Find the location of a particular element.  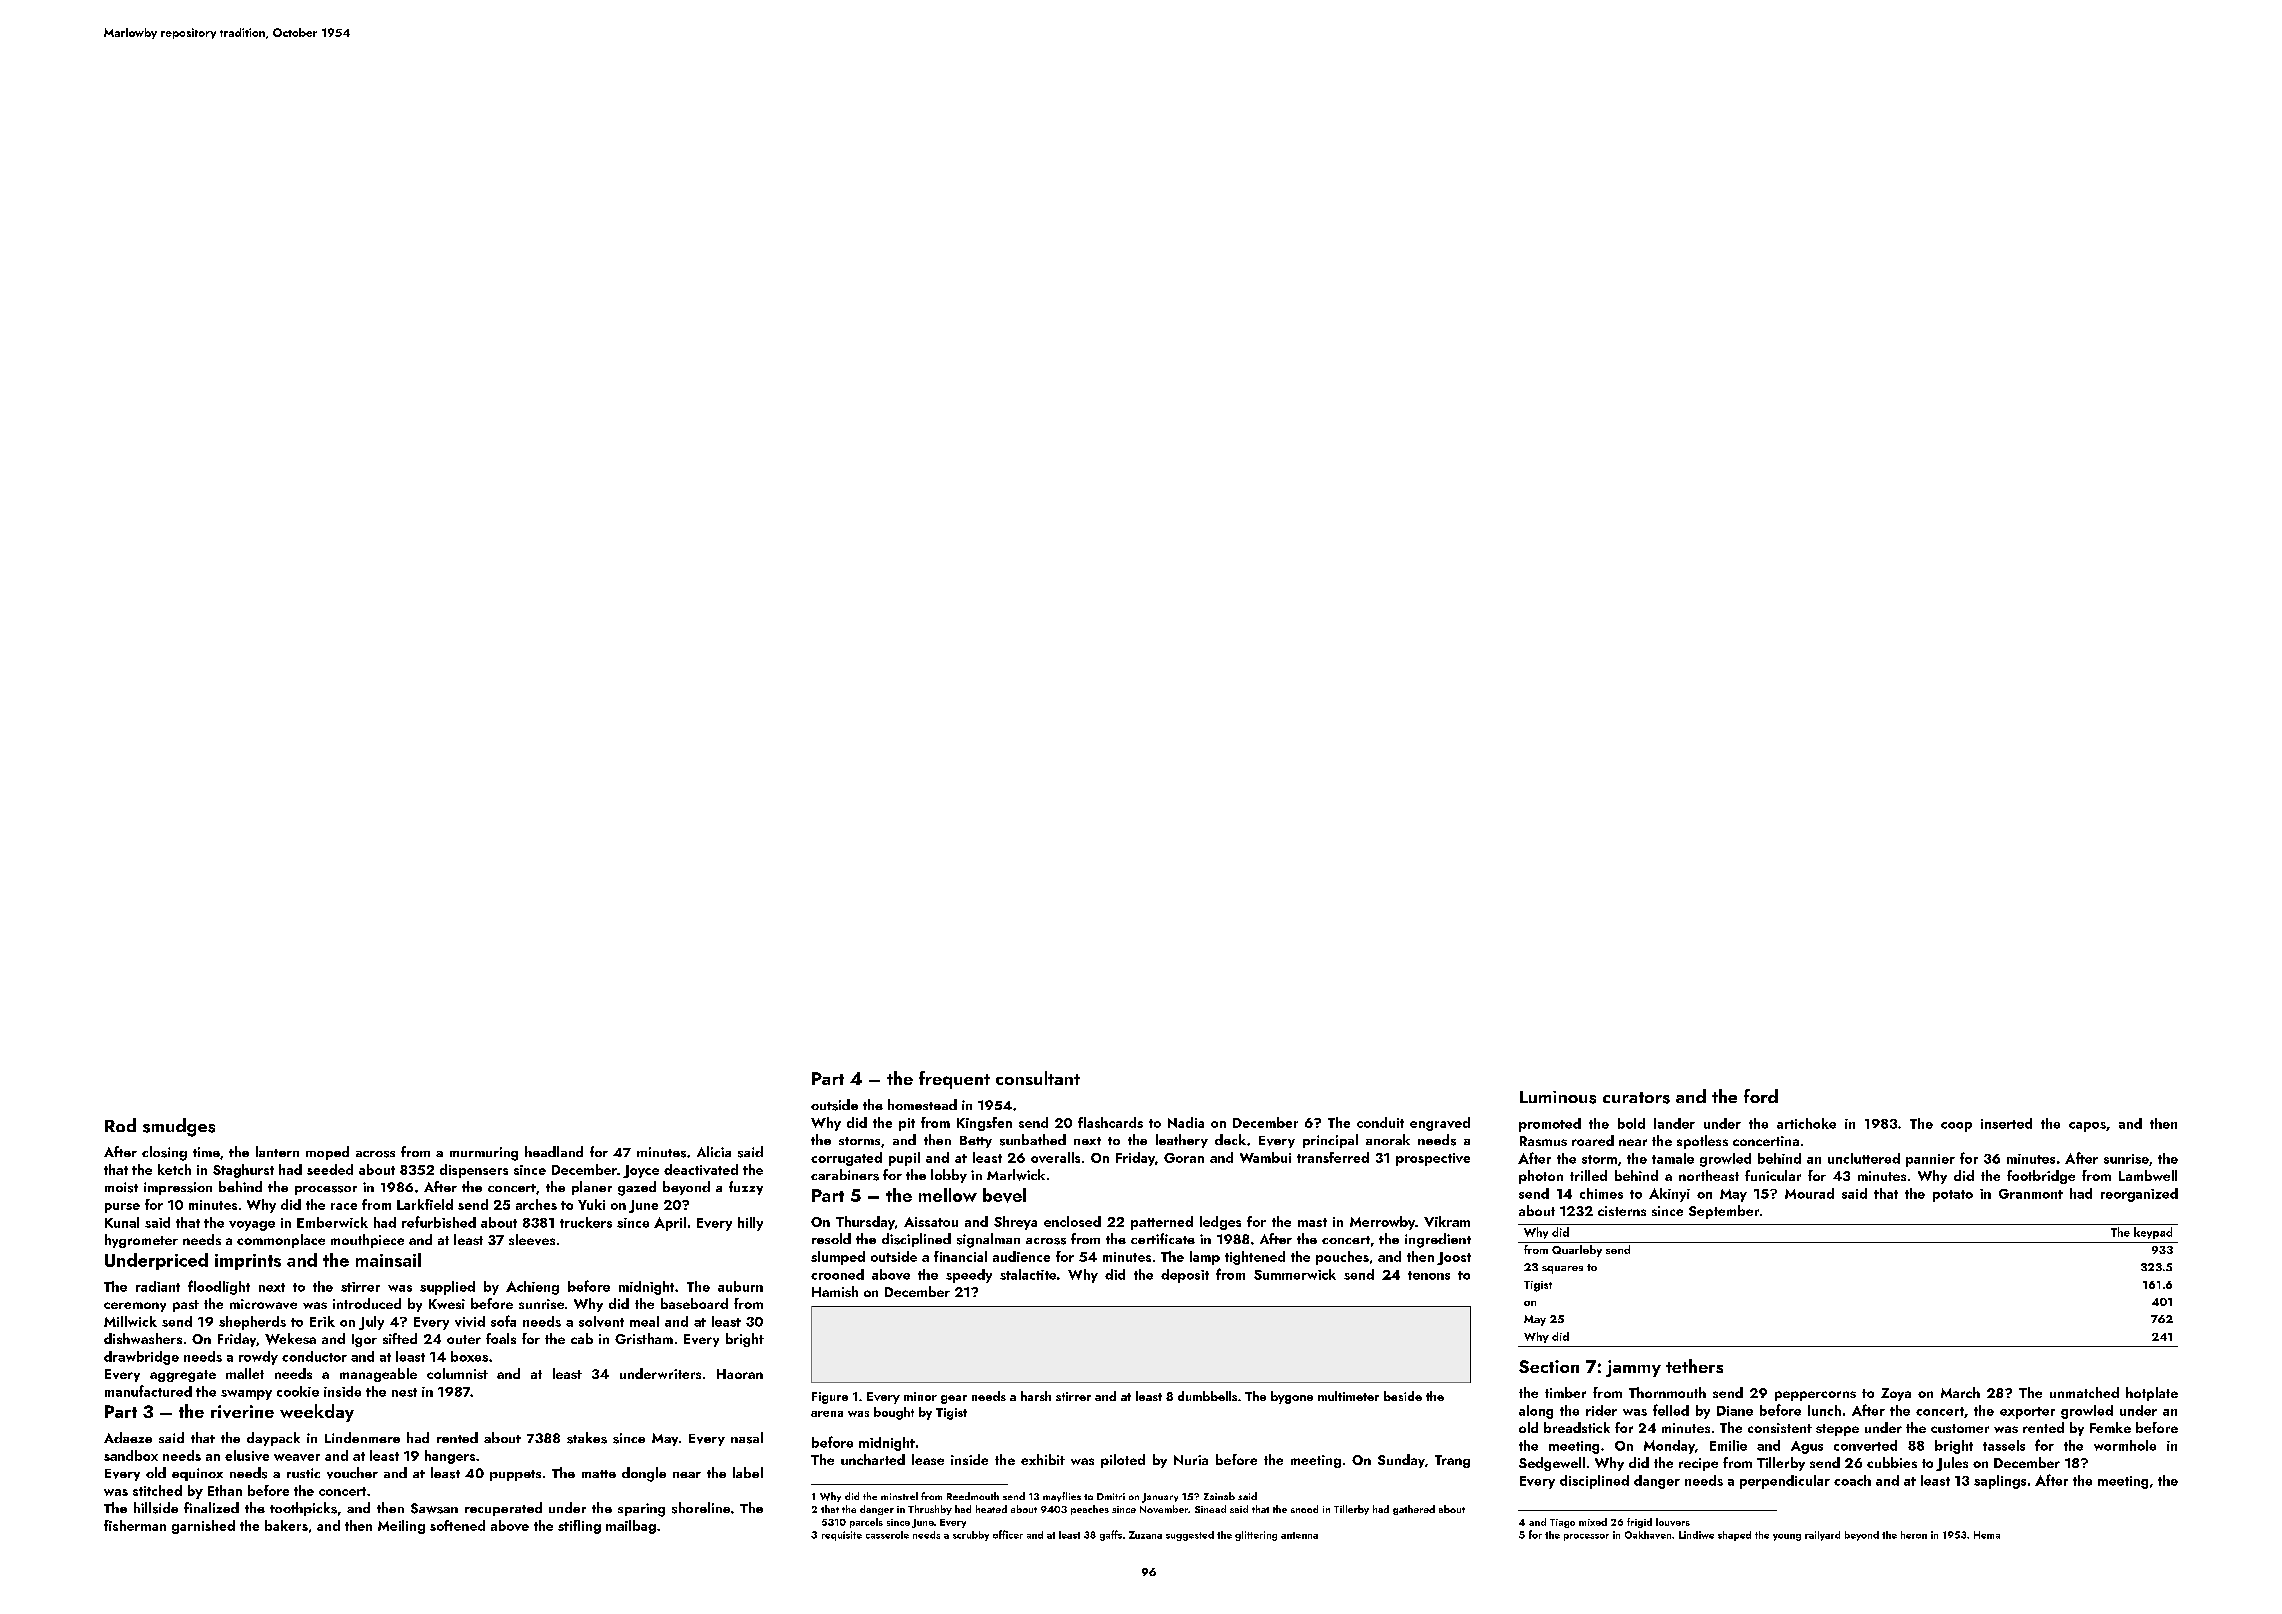

stitched is located at coordinates (157, 1490).
